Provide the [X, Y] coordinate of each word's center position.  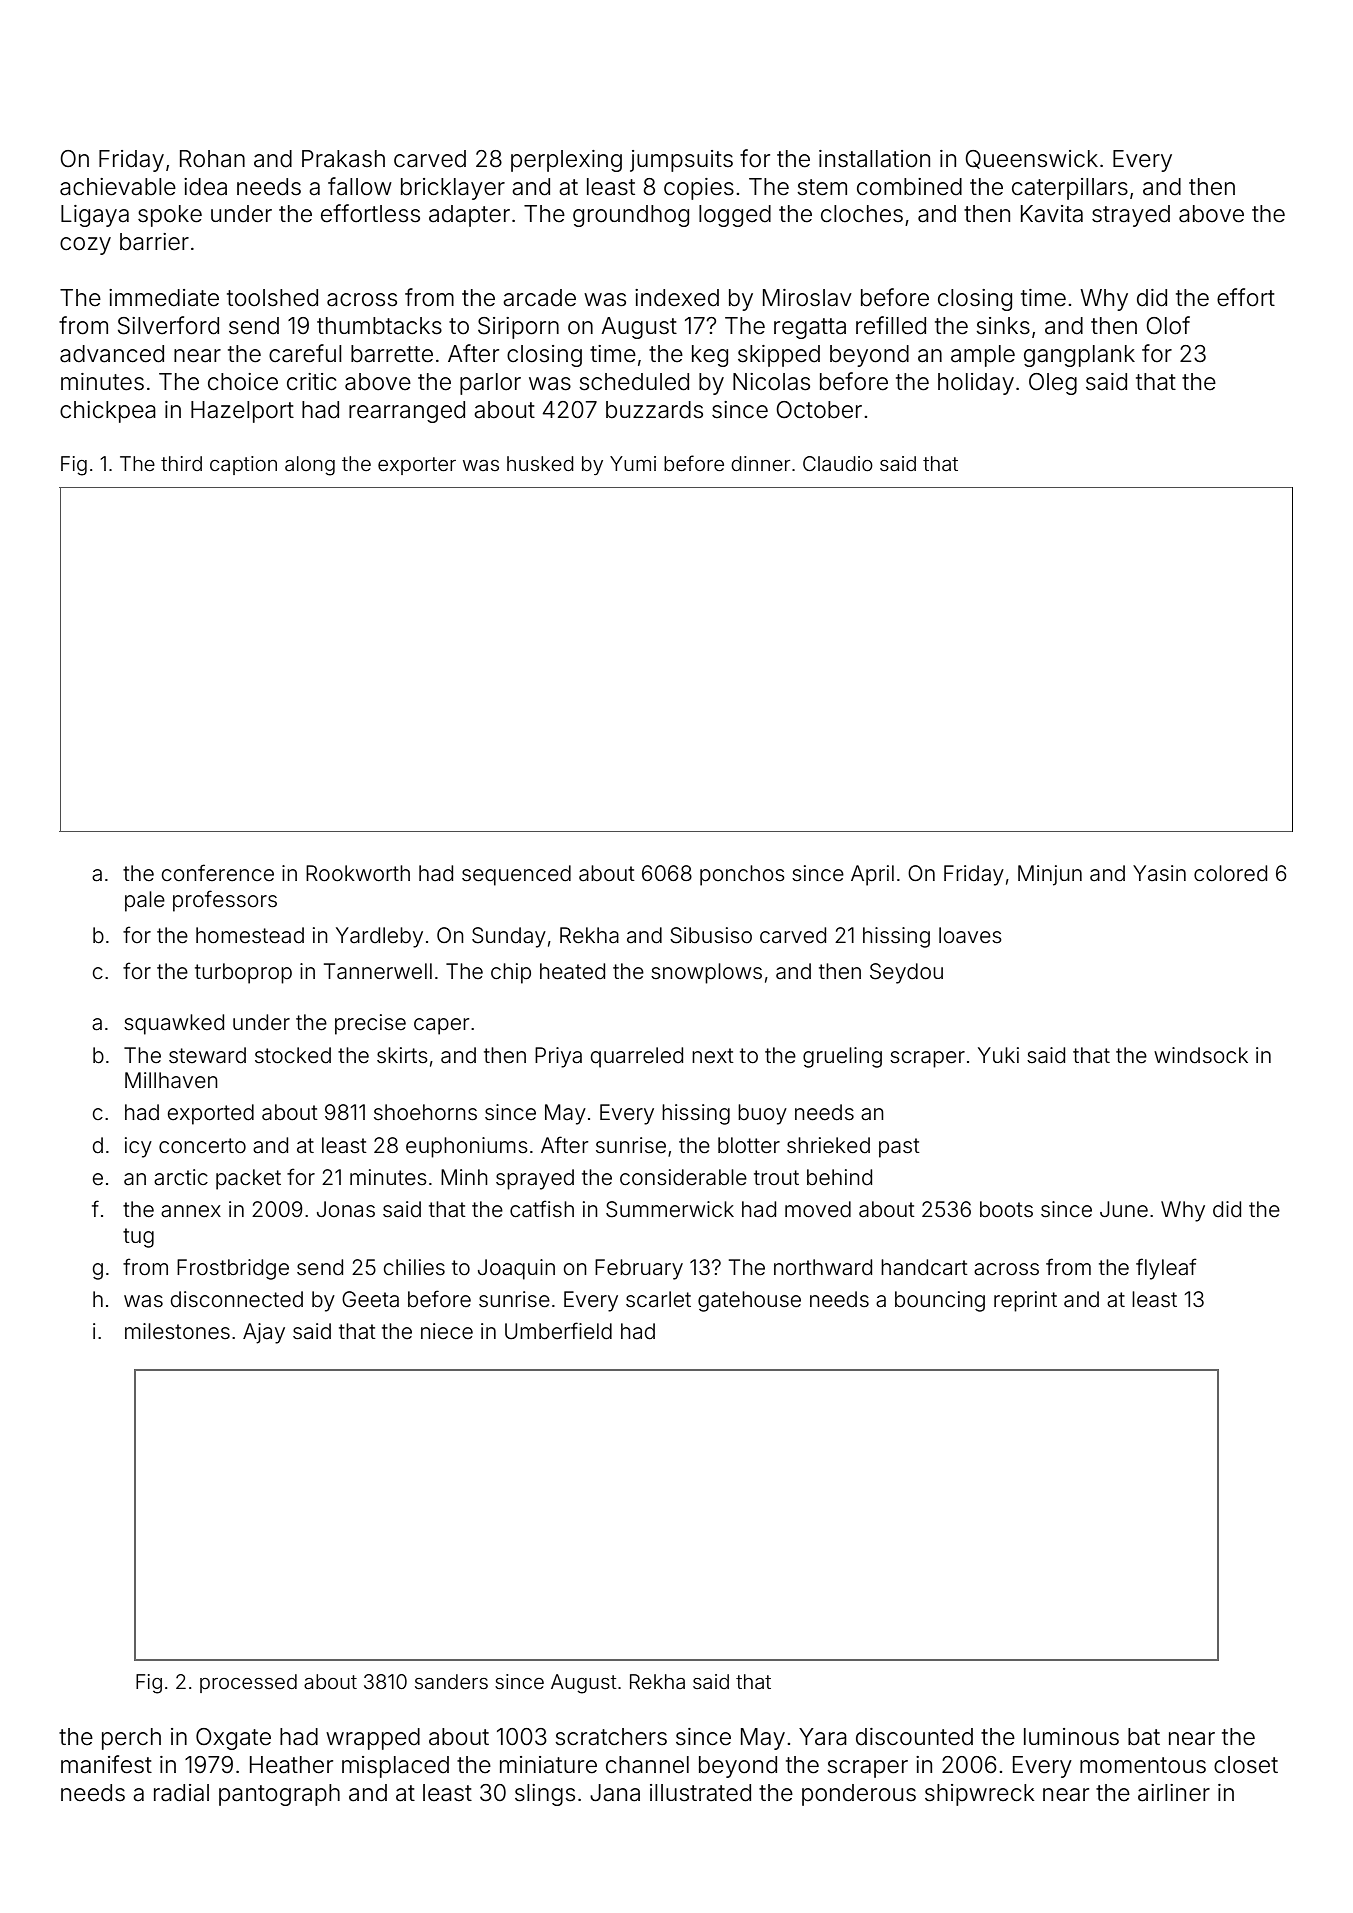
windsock [1201, 1055]
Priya [558, 1057]
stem [822, 187]
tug [138, 1238]
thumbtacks [379, 326]
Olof [1168, 325]
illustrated [700, 1793]
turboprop [243, 973]
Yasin [1159, 873]
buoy [762, 1114]
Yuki [998, 1055]
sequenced [516, 875]
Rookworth [358, 873]
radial [181, 1793]
